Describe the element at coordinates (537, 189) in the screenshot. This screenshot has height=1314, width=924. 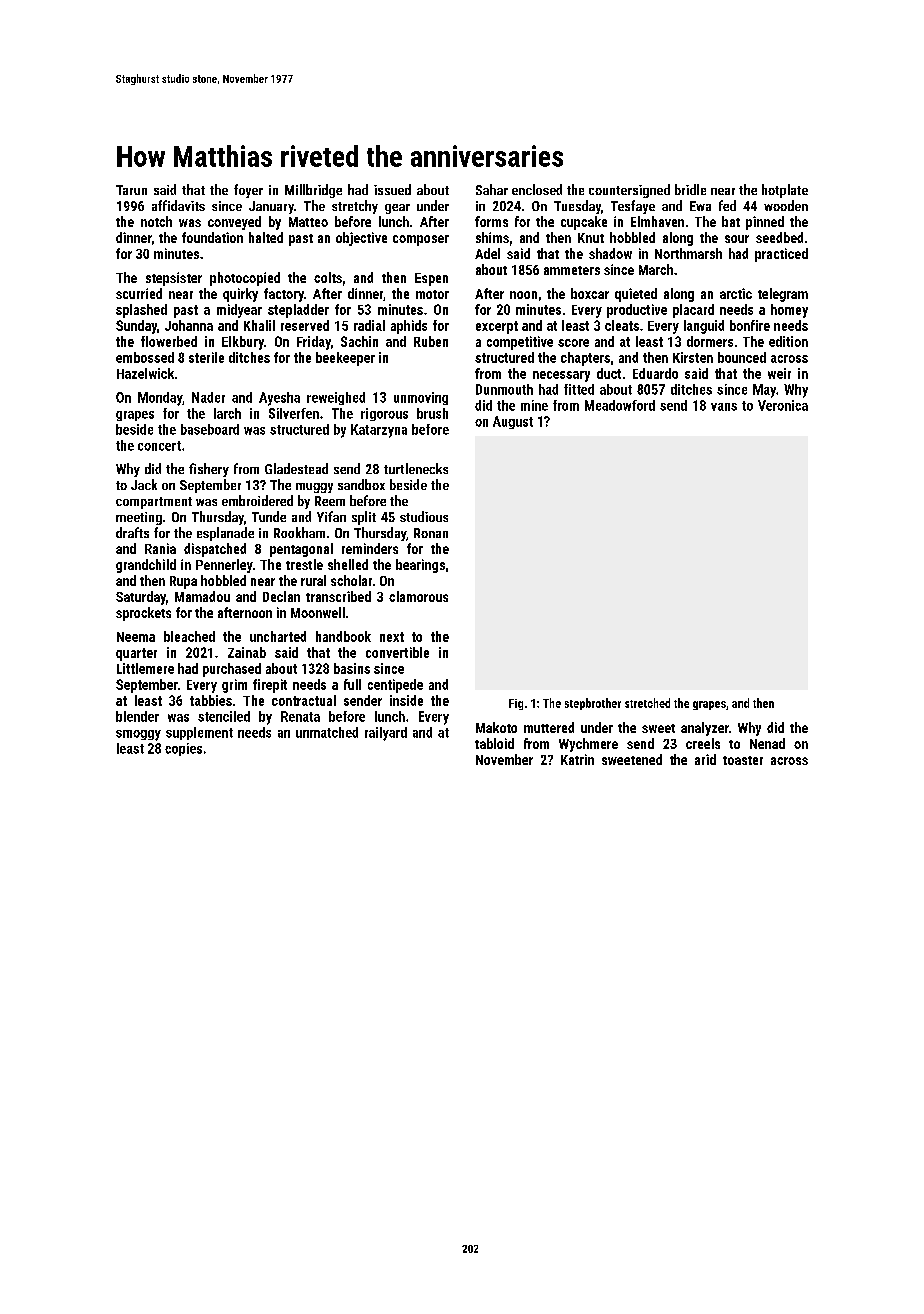
I see `enclosed` at that location.
